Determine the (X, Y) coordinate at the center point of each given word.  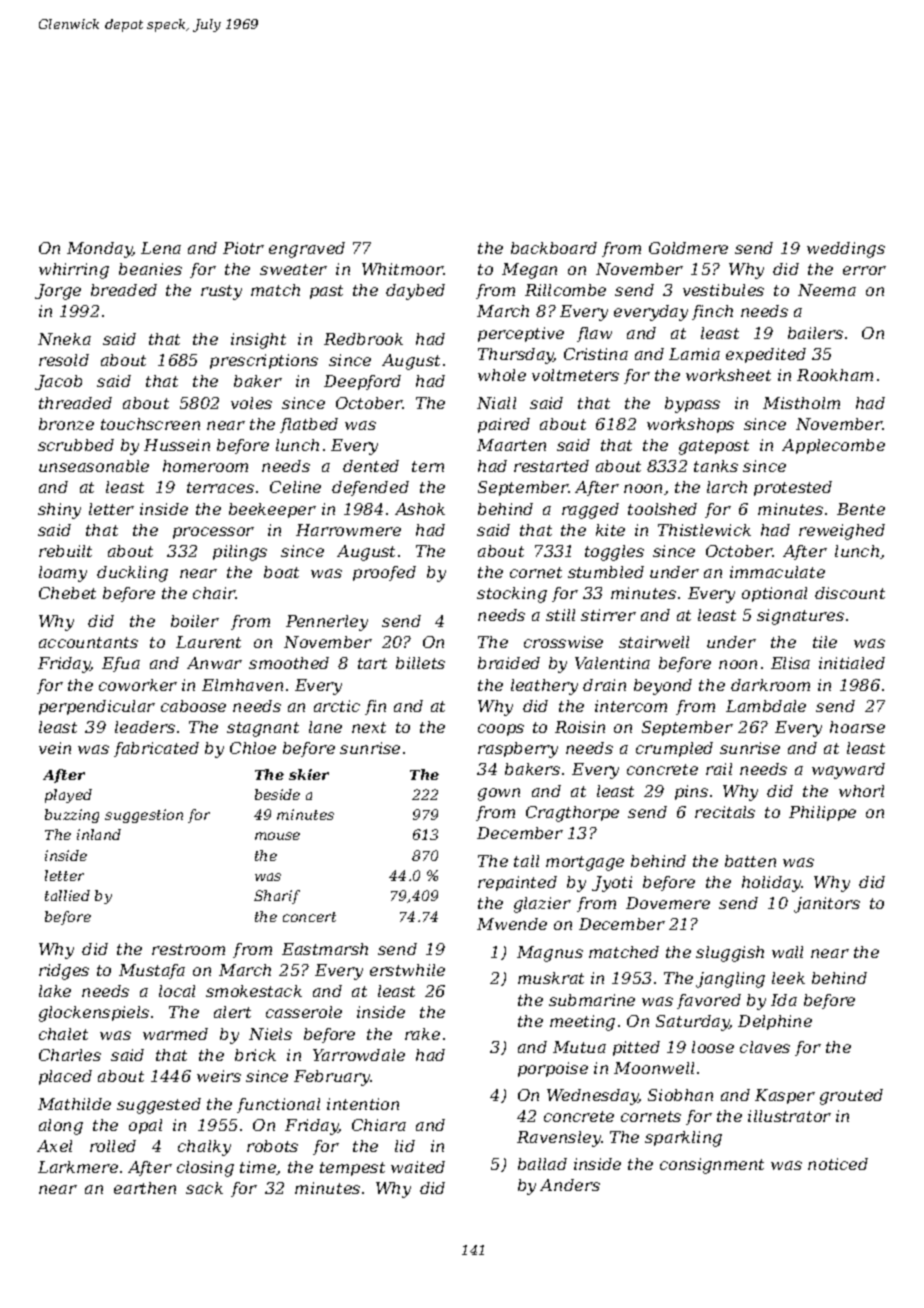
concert (309, 917)
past (326, 292)
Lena (161, 248)
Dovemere (668, 903)
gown (499, 794)
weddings (846, 250)
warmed (175, 1034)
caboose (193, 706)
